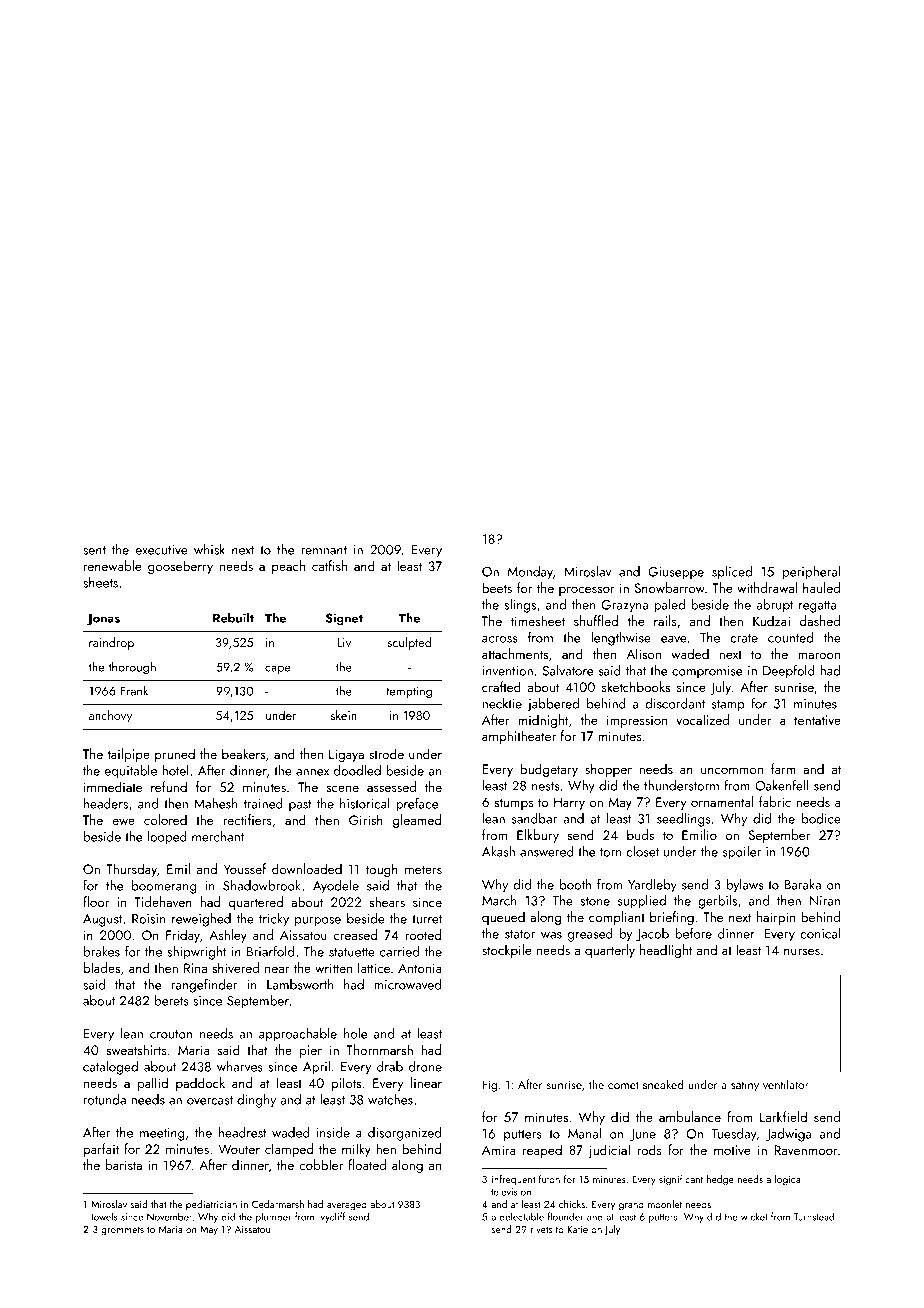 The image size is (924, 1308). Describe the element at coordinates (530, 573) in the screenshot. I see `Monday` at that location.
